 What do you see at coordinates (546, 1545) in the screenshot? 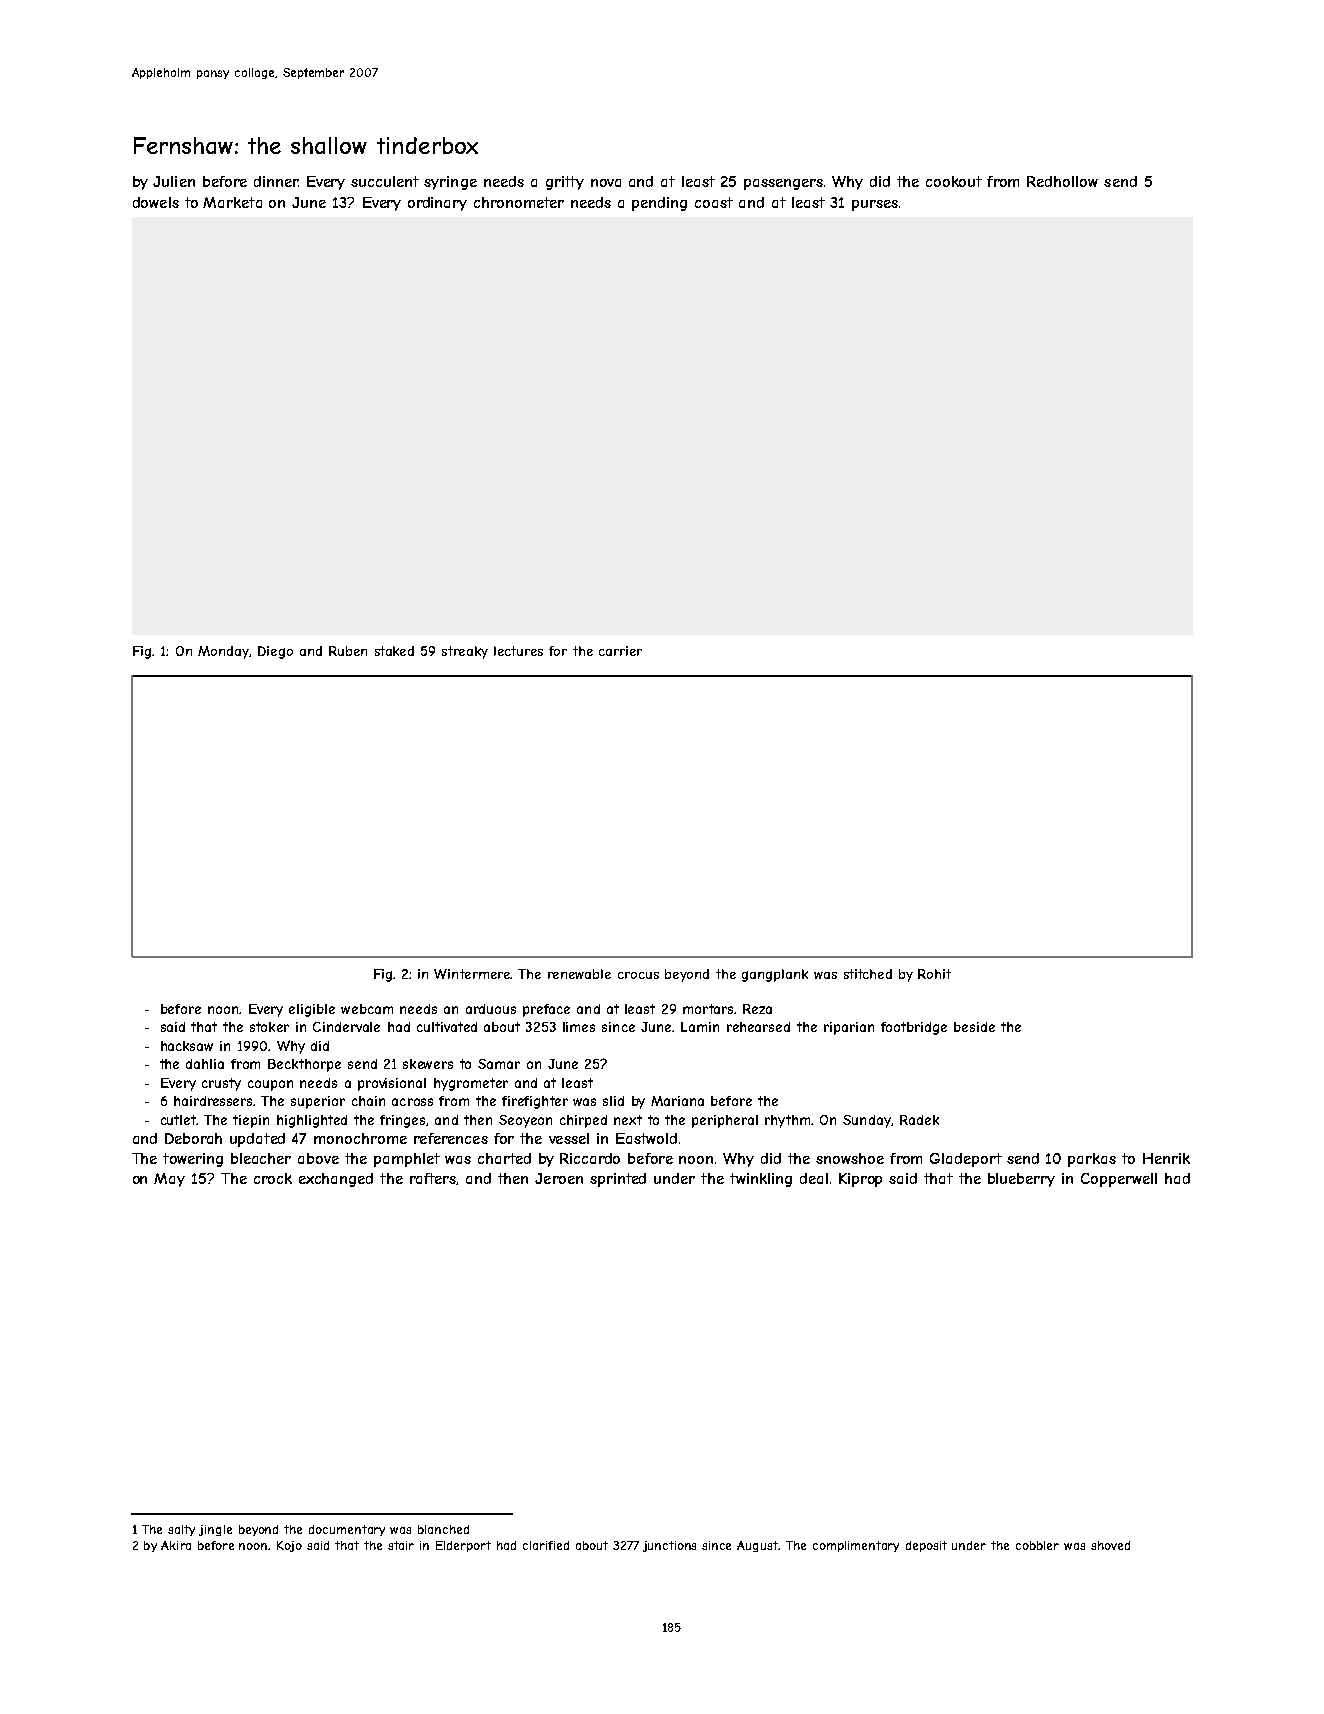
I see `clarified` at bounding box center [546, 1545].
